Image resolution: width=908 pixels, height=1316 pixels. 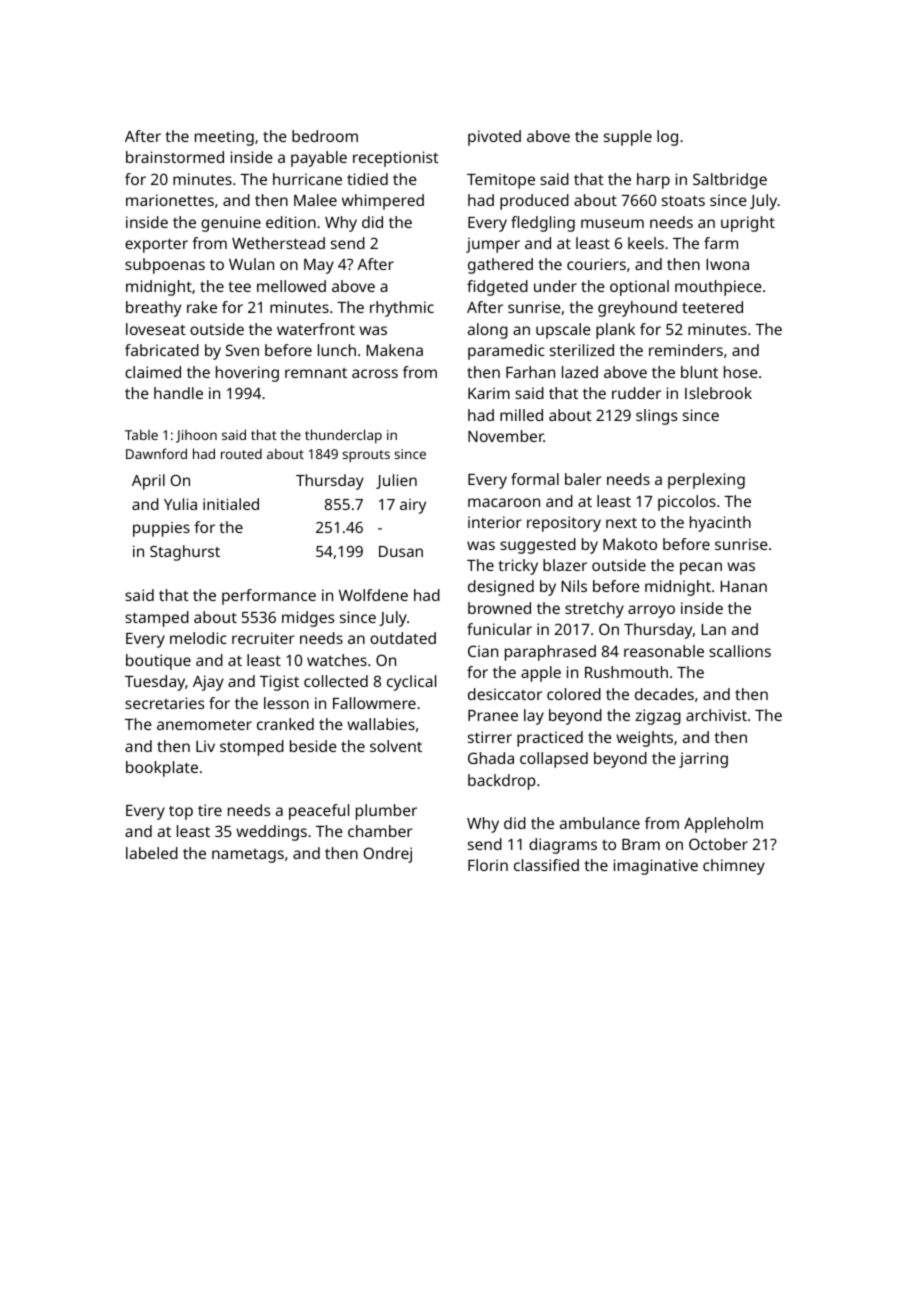 What do you see at coordinates (315, 200) in the image?
I see `Malee` at bounding box center [315, 200].
